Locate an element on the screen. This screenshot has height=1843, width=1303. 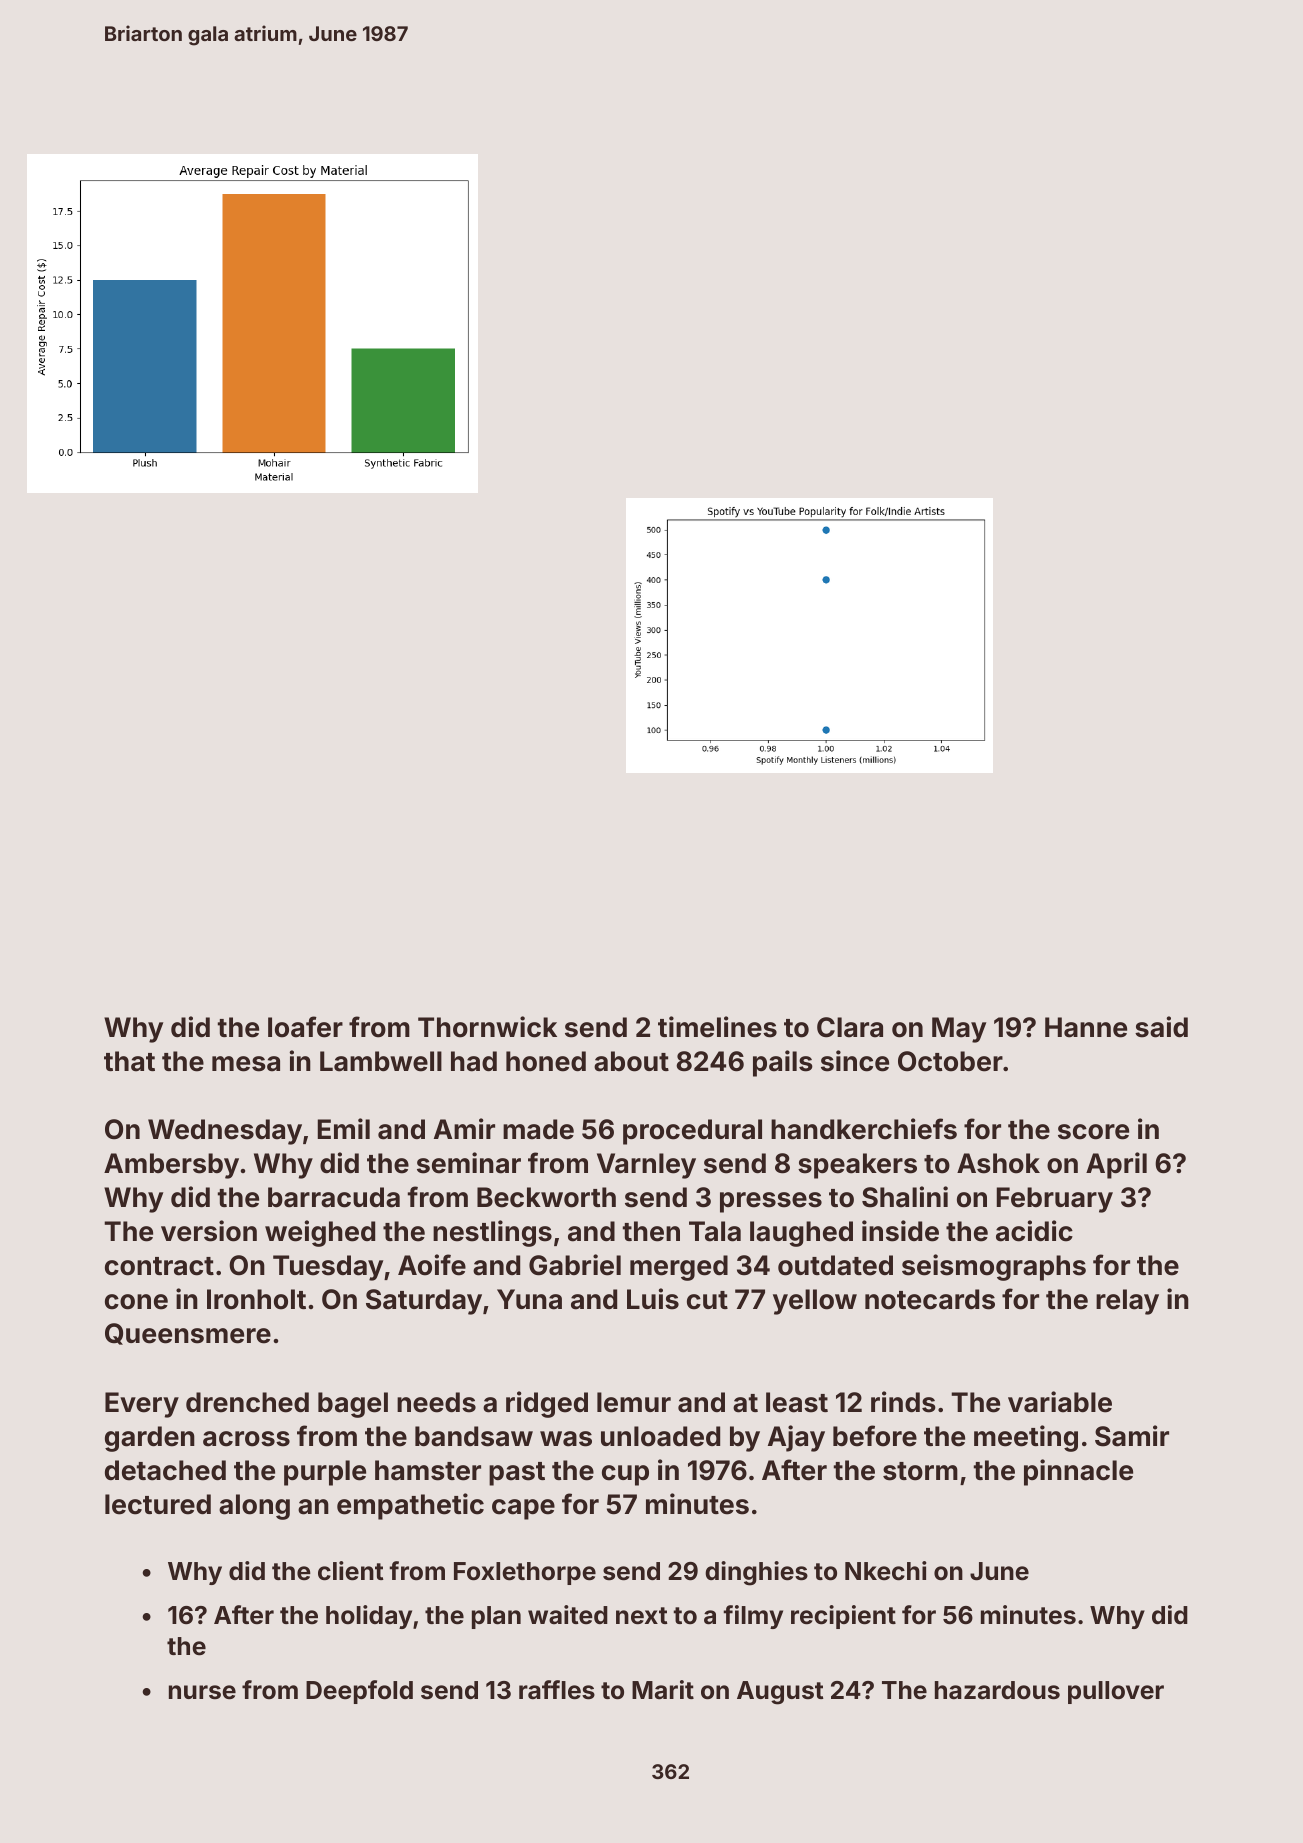
Thornwick is located at coordinates (487, 1027).
